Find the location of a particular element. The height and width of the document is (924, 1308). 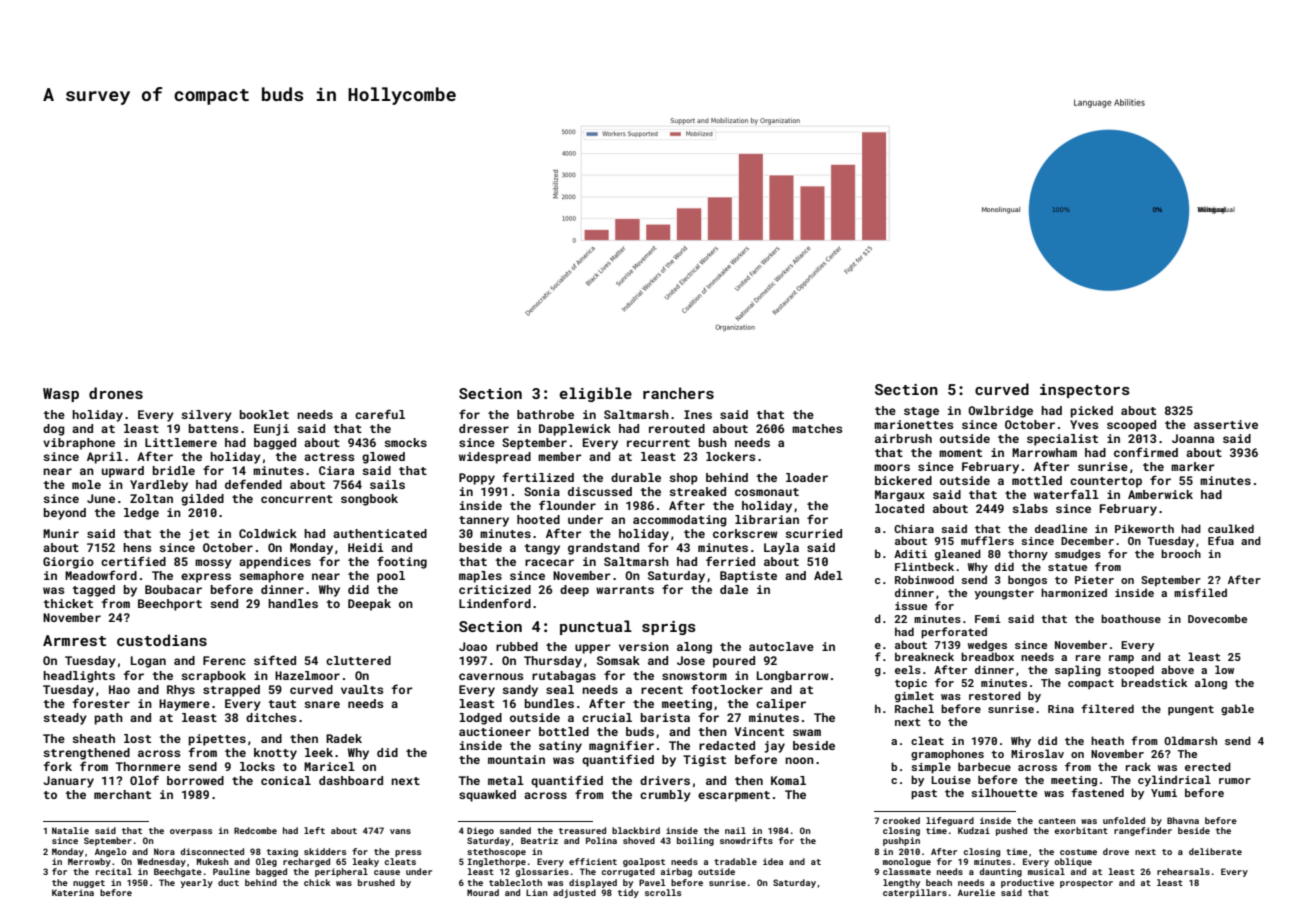

rumor is located at coordinates (1235, 781).
